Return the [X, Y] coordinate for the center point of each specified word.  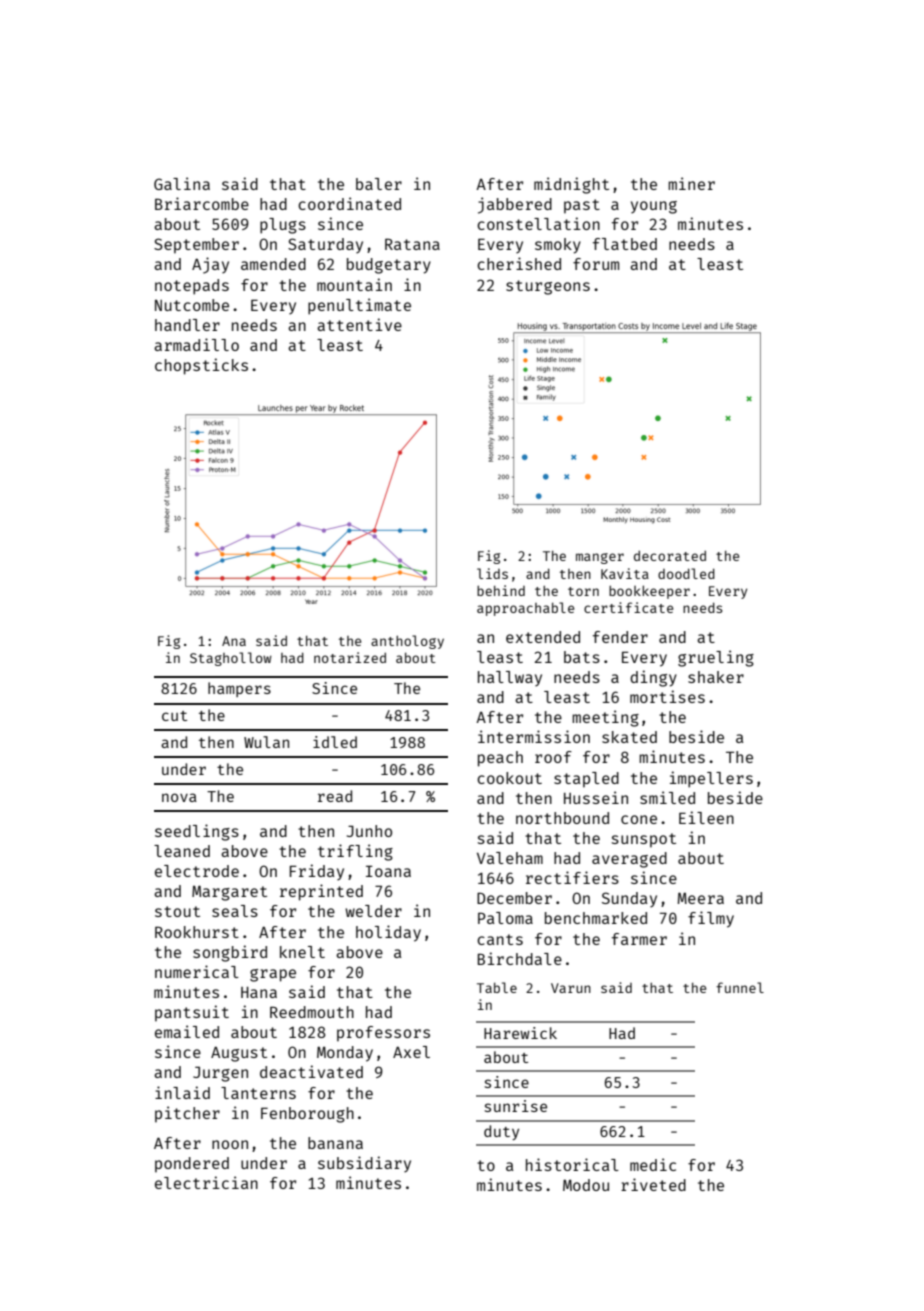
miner [691, 183]
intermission [534, 736]
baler [379, 184]
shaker [716, 677]
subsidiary [364, 1164]
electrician [206, 1182]
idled [335, 742]
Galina [182, 183]
